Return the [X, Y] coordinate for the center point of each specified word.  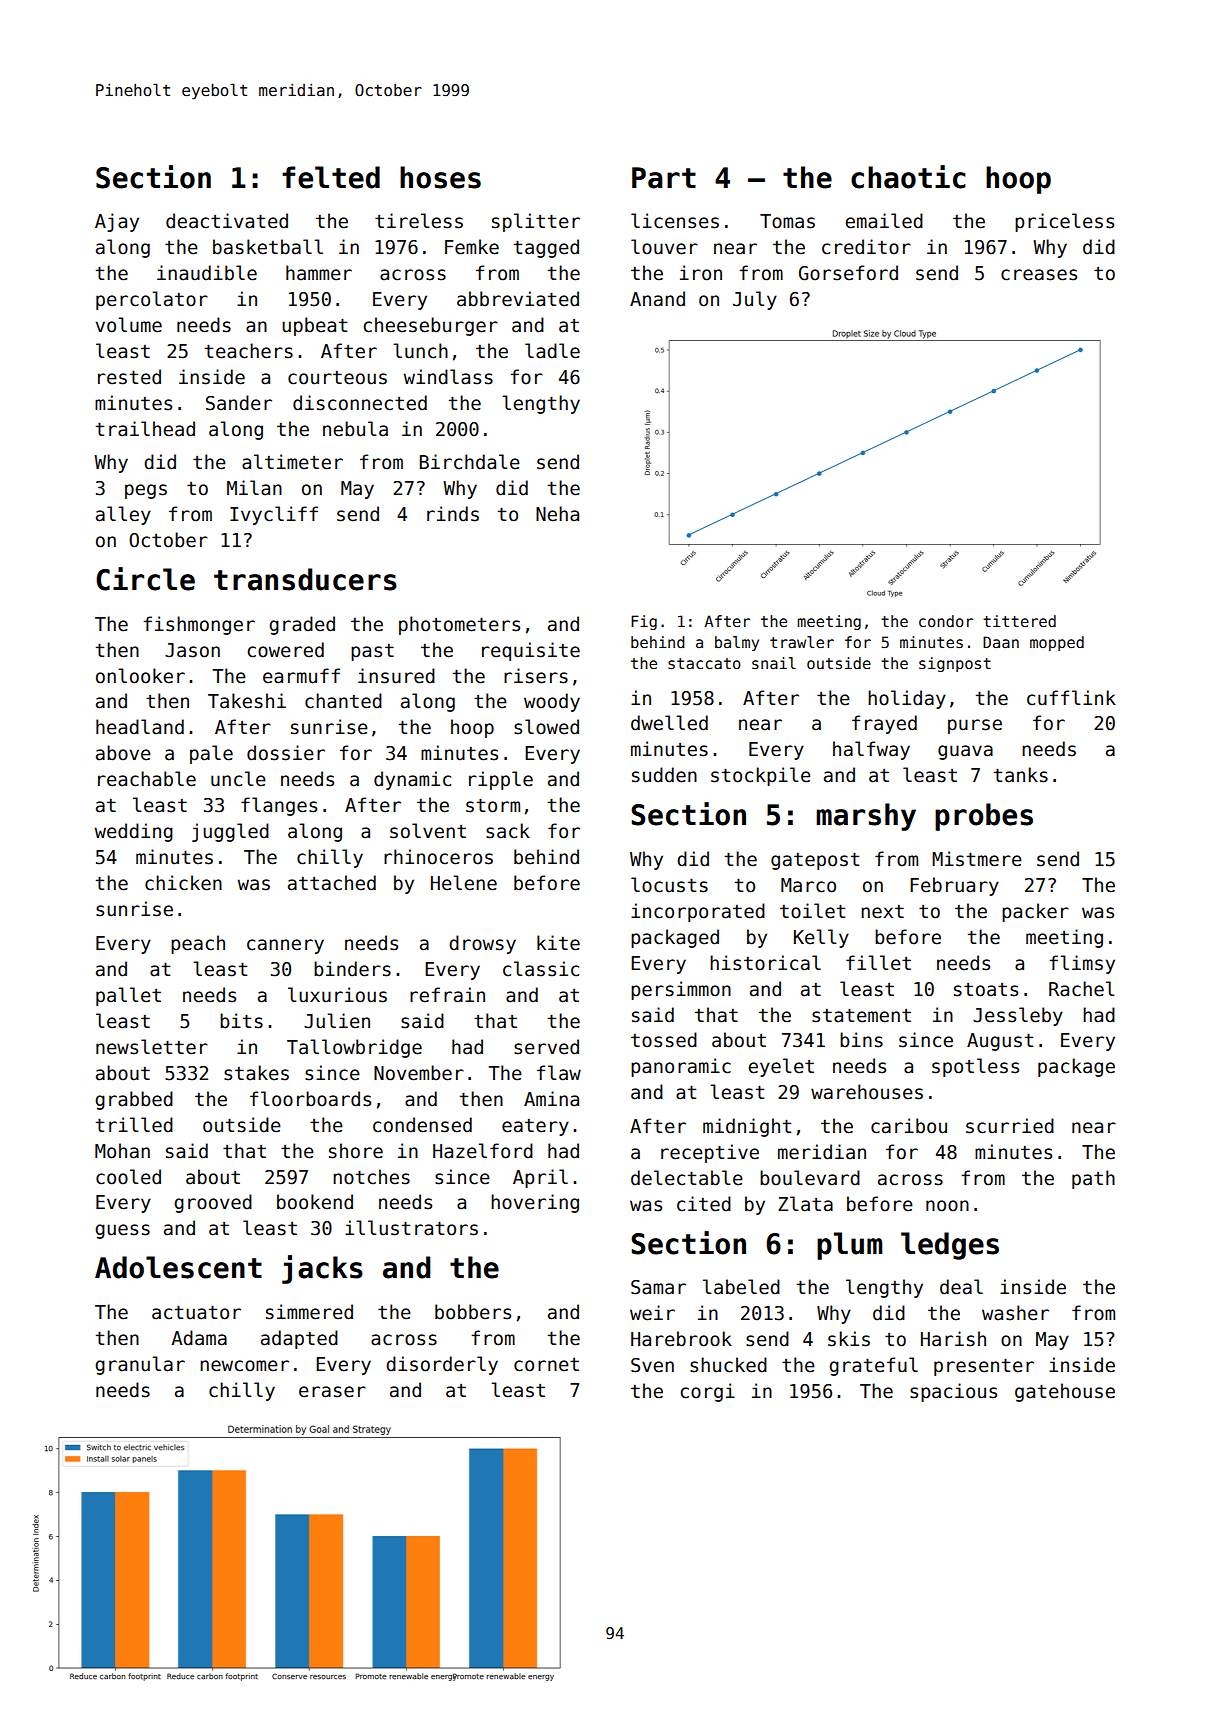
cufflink [1071, 698]
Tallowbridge [354, 1048]
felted [331, 177]
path [1093, 1179]
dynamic [412, 780]
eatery [535, 1127]
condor [946, 621]
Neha [557, 514]
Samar [658, 1287]
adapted [299, 1339]
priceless [1064, 222]
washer [1015, 1313]
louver [664, 247]
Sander [239, 403]
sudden [664, 775]
